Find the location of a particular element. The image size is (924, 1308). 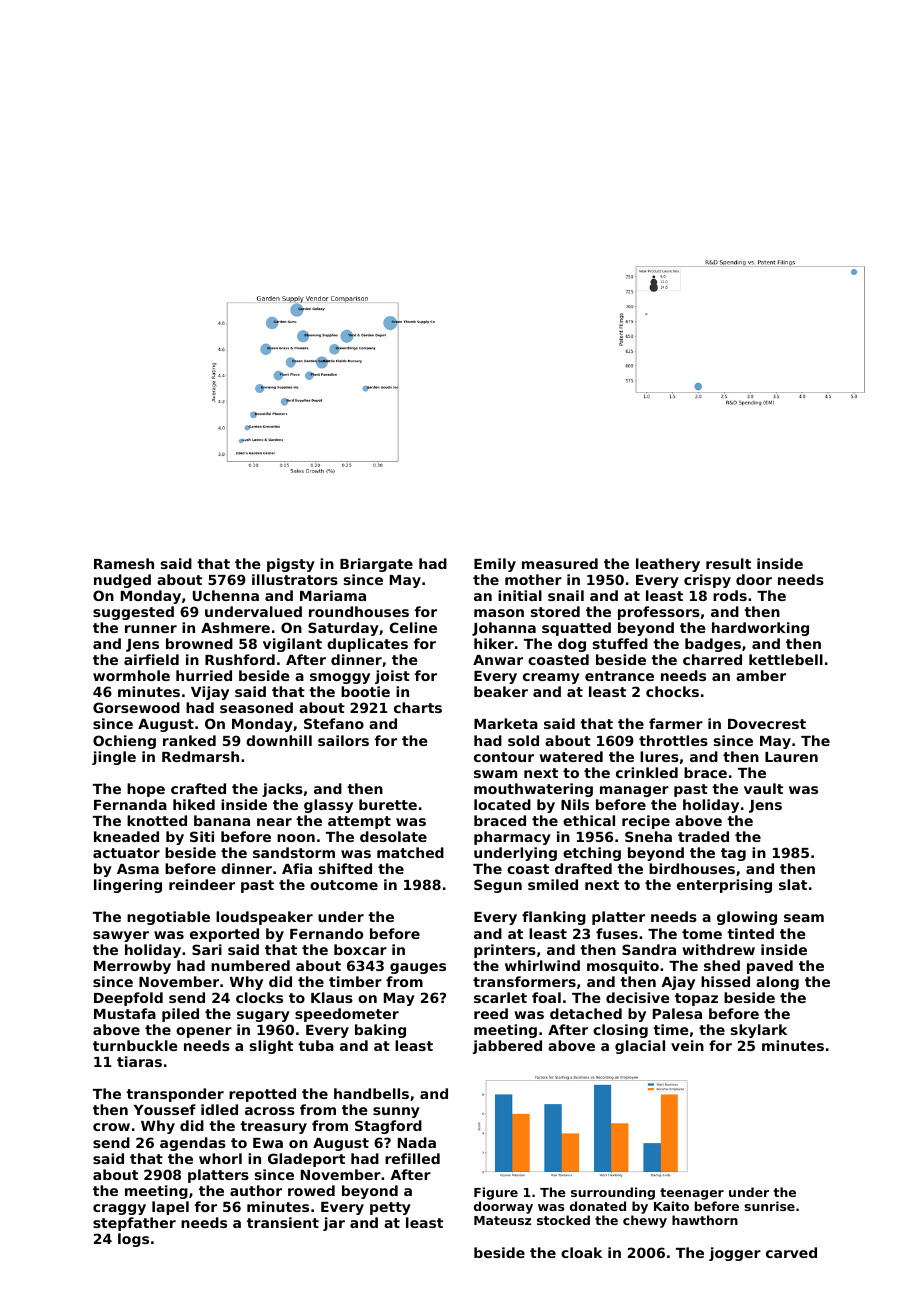

Mustafa is located at coordinates (125, 1013).
